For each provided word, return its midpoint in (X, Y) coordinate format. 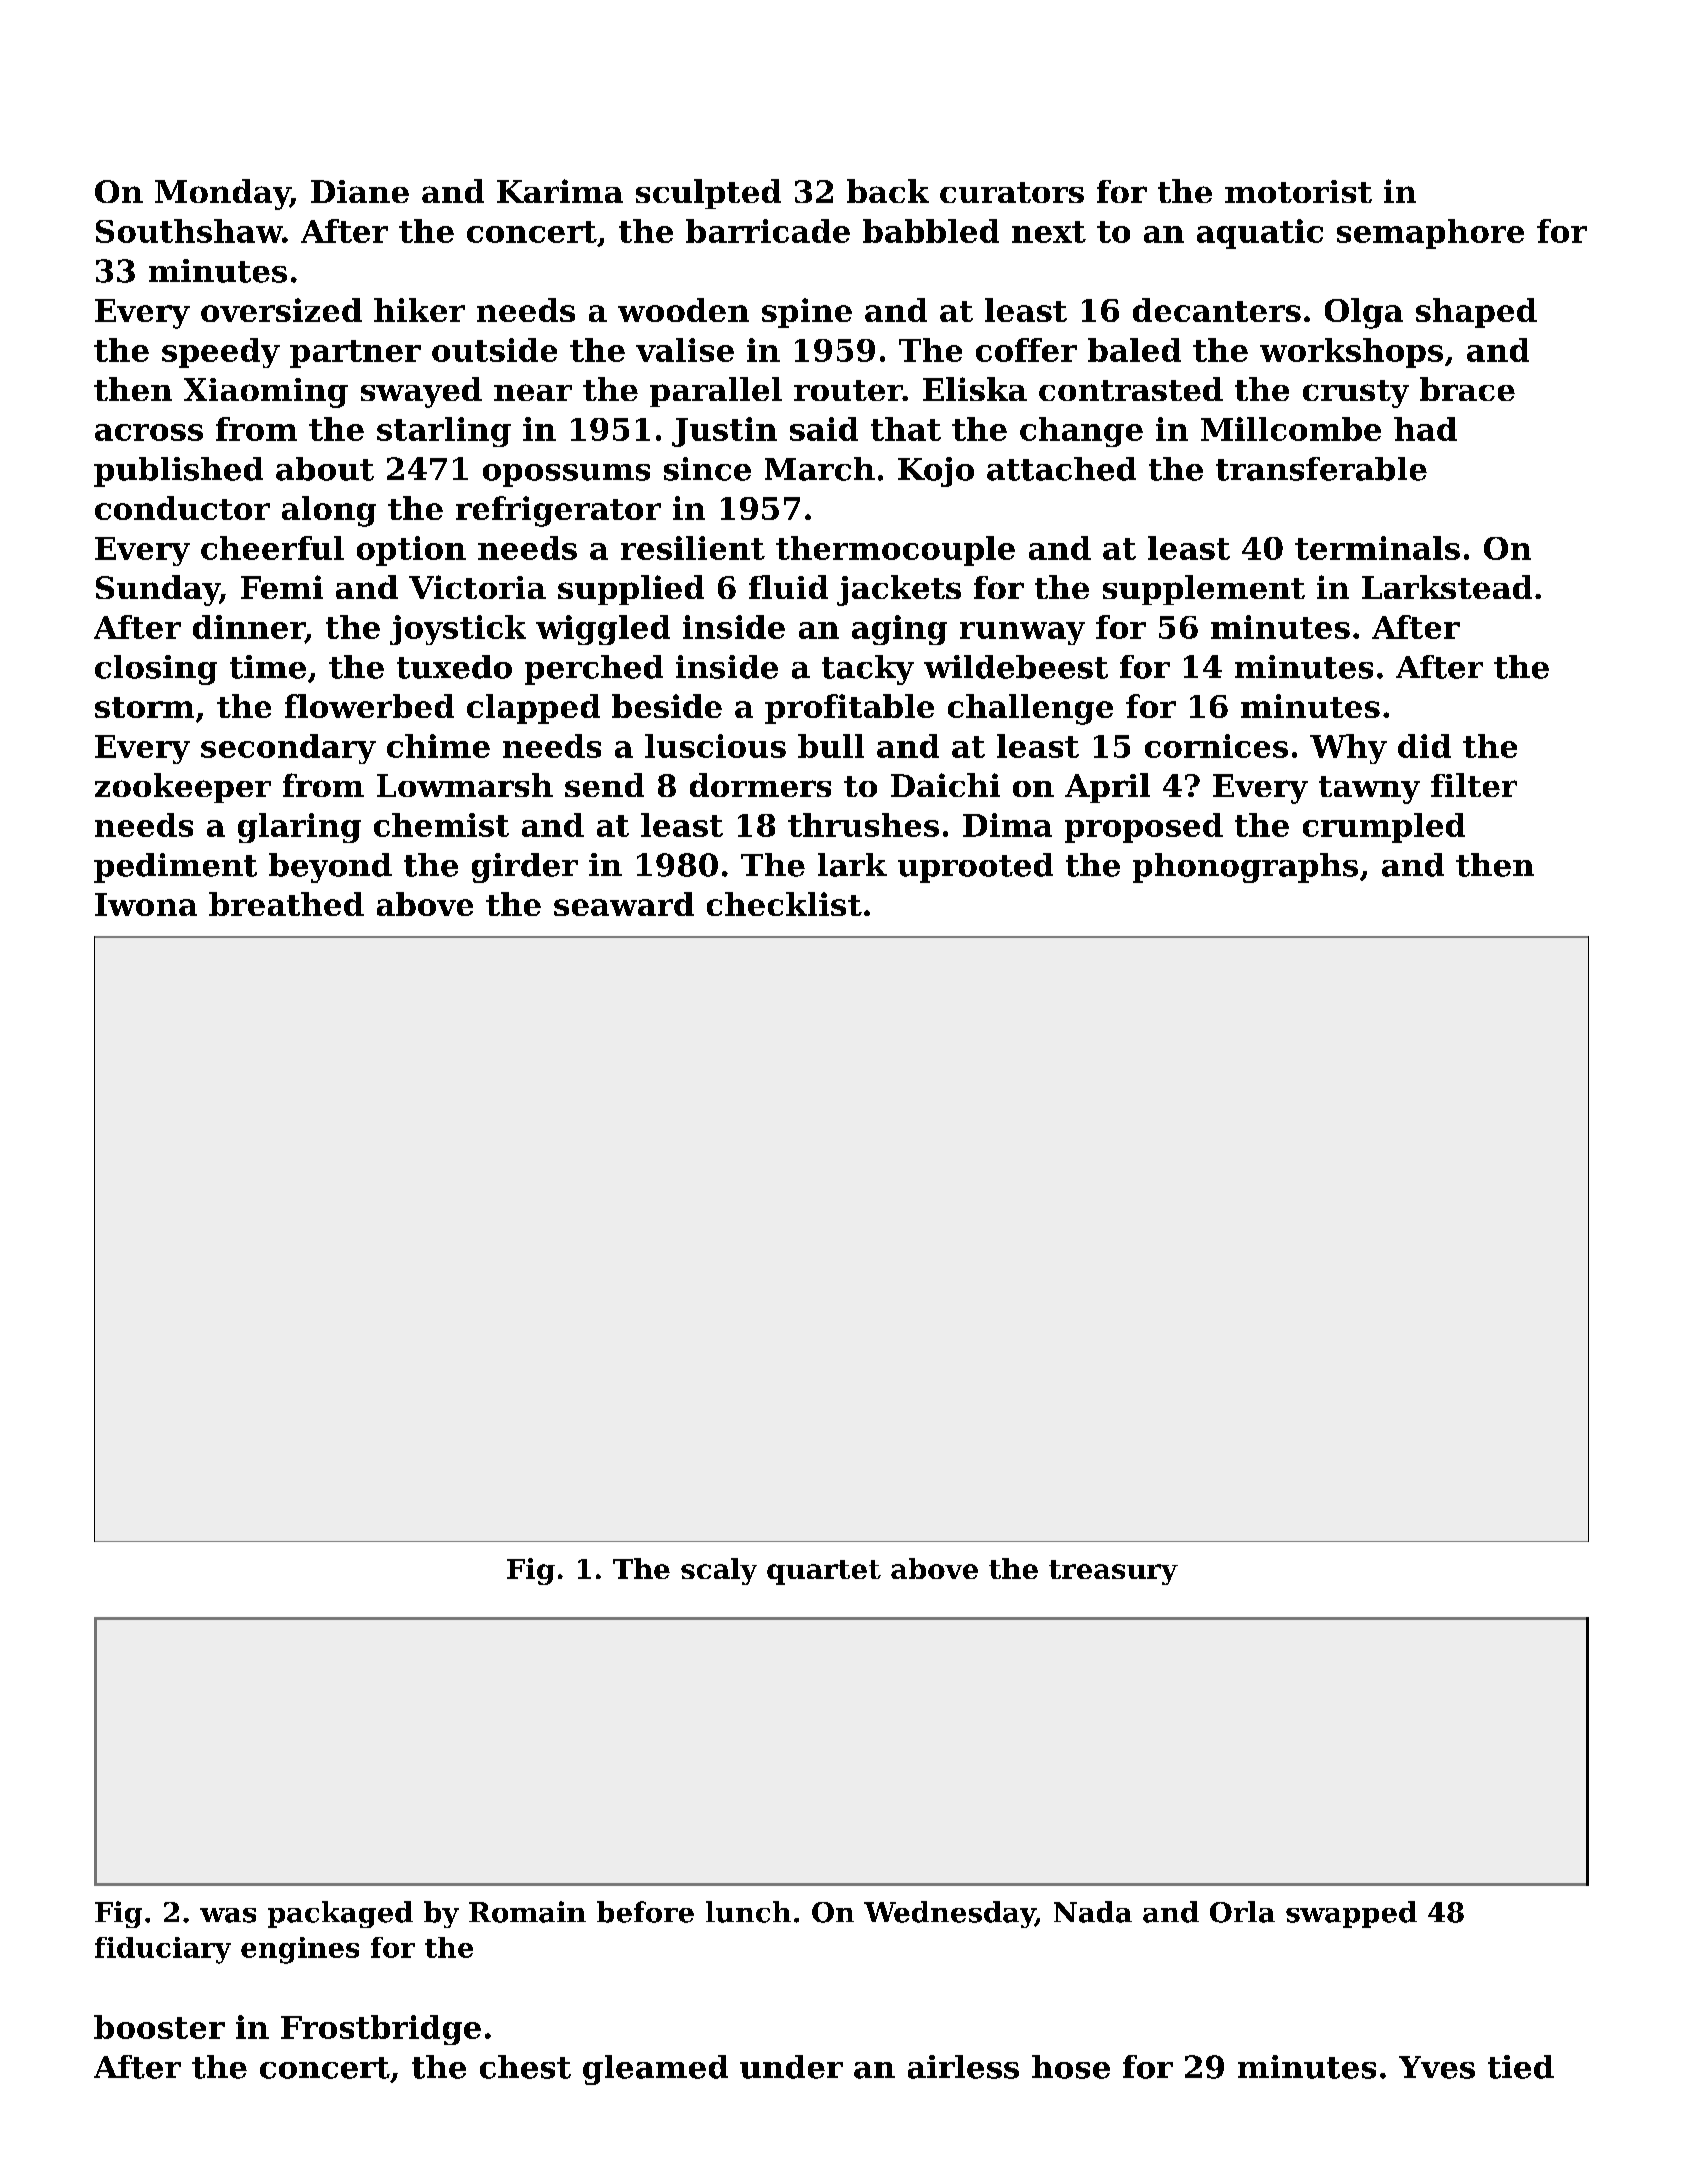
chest (525, 2067)
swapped (1351, 1914)
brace (1467, 389)
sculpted (708, 194)
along (329, 511)
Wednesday (949, 1914)
